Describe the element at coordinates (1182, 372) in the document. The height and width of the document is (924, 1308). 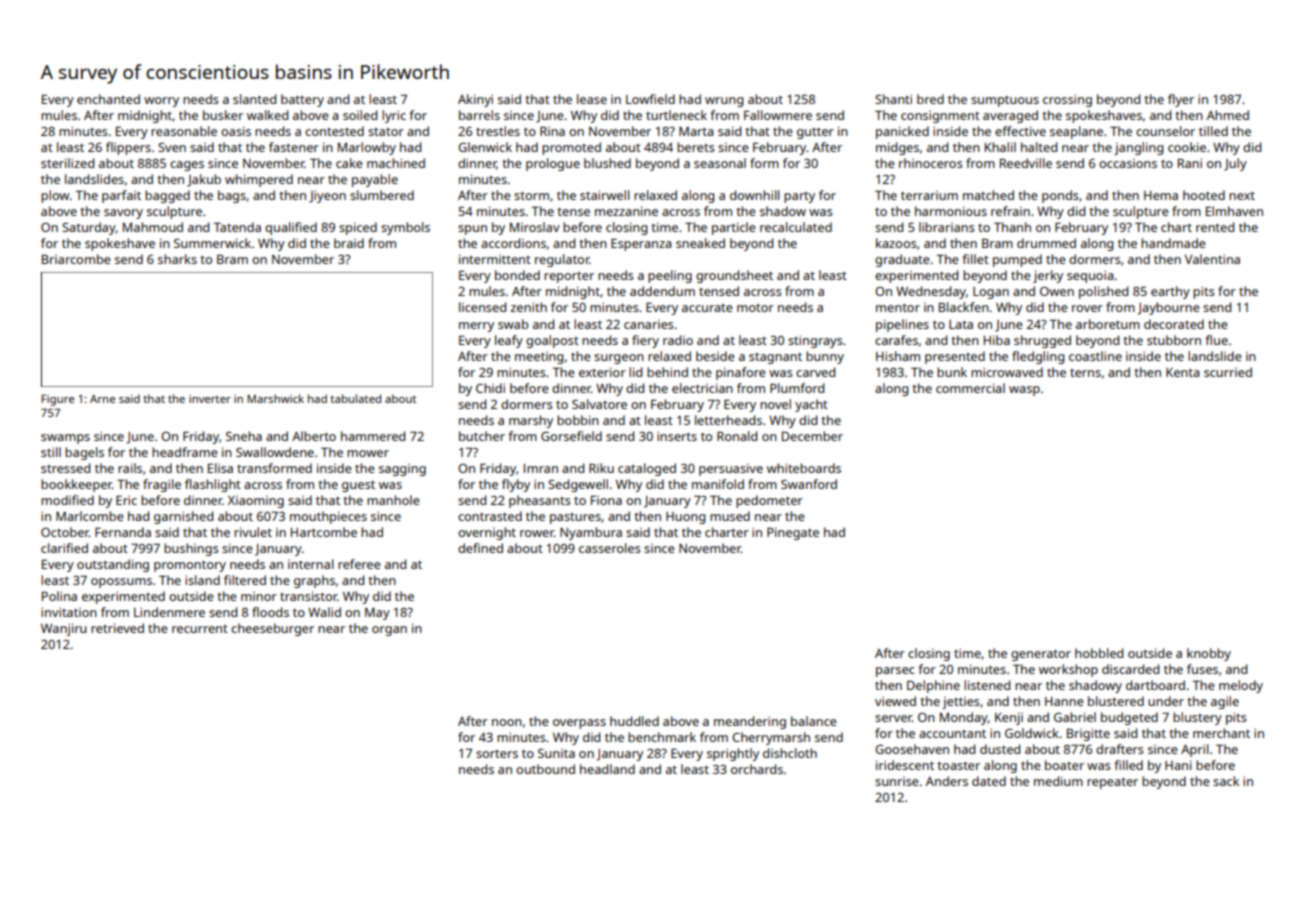
I see `Kenta` at that location.
